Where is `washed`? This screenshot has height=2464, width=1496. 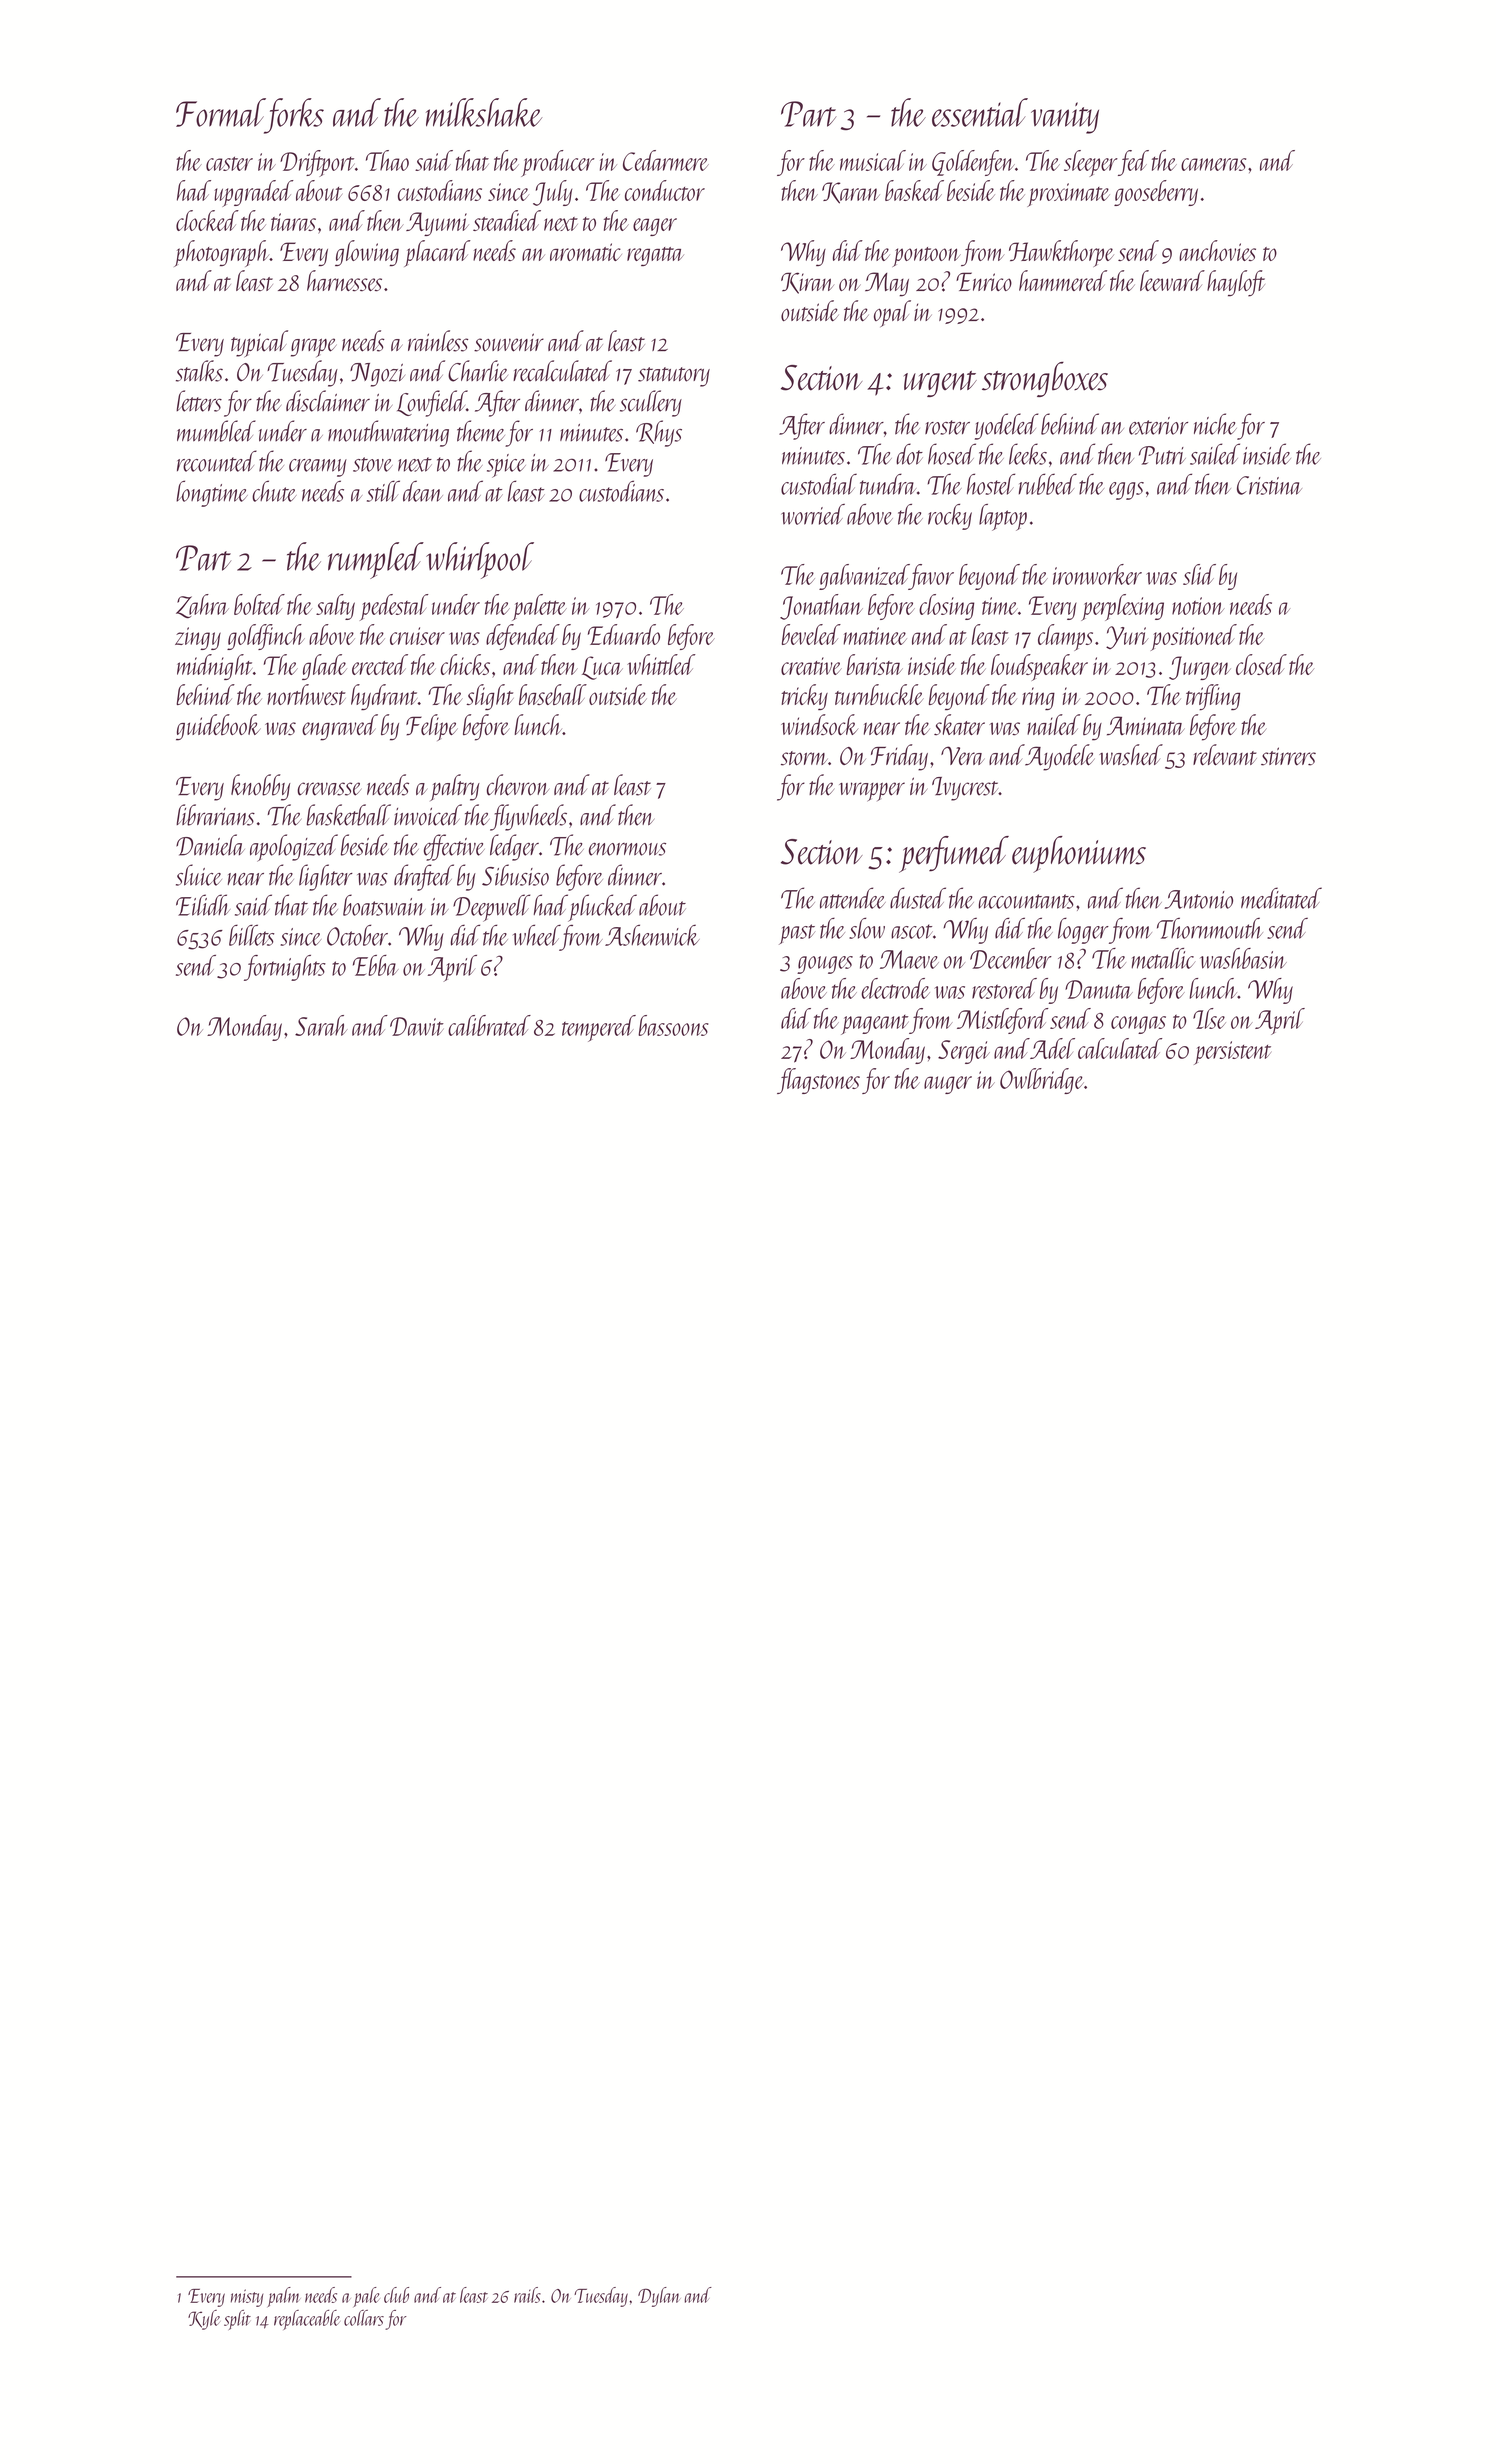
washed is located at coordinates (1131, 755).
